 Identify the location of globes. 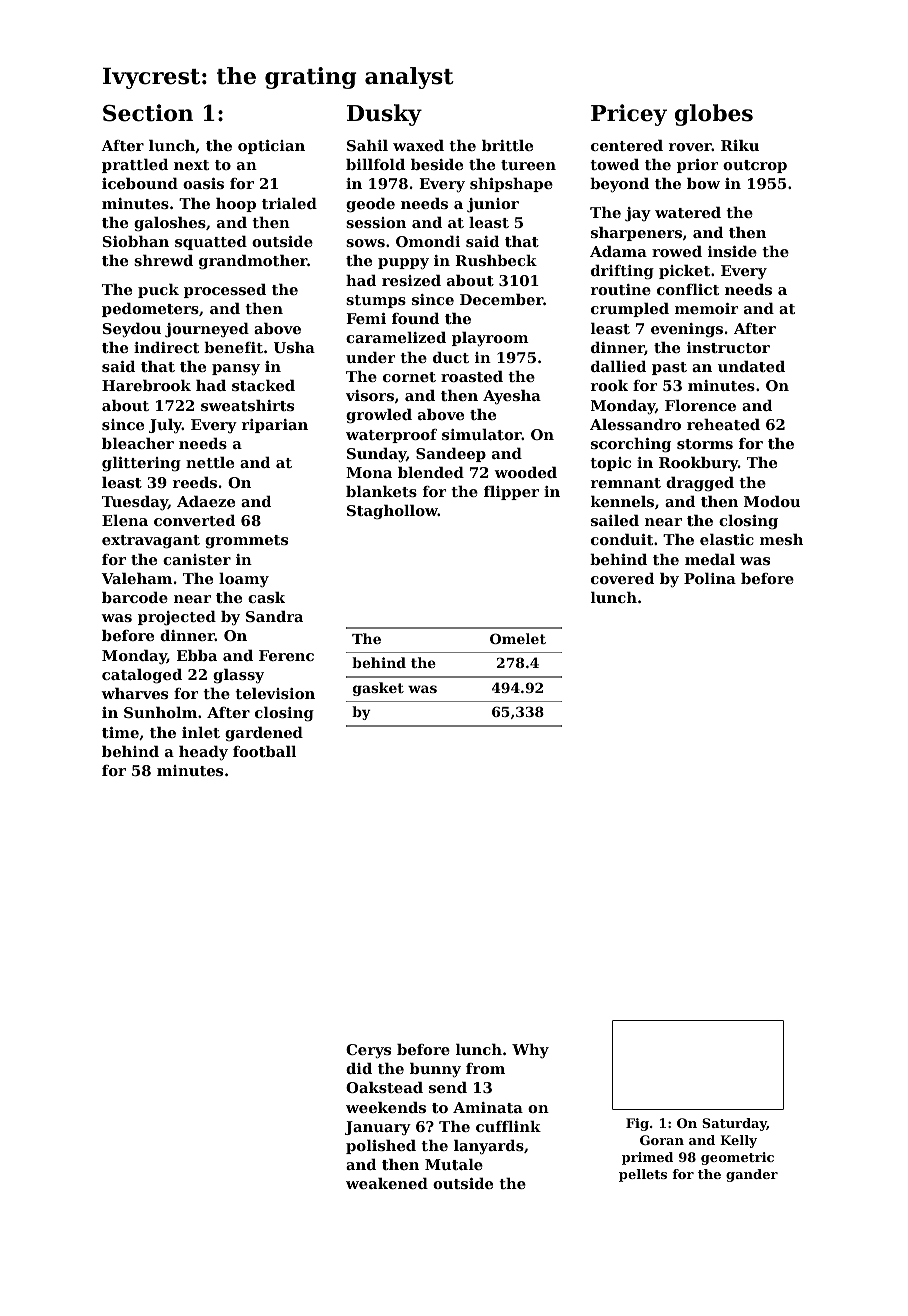
(714, 115).
